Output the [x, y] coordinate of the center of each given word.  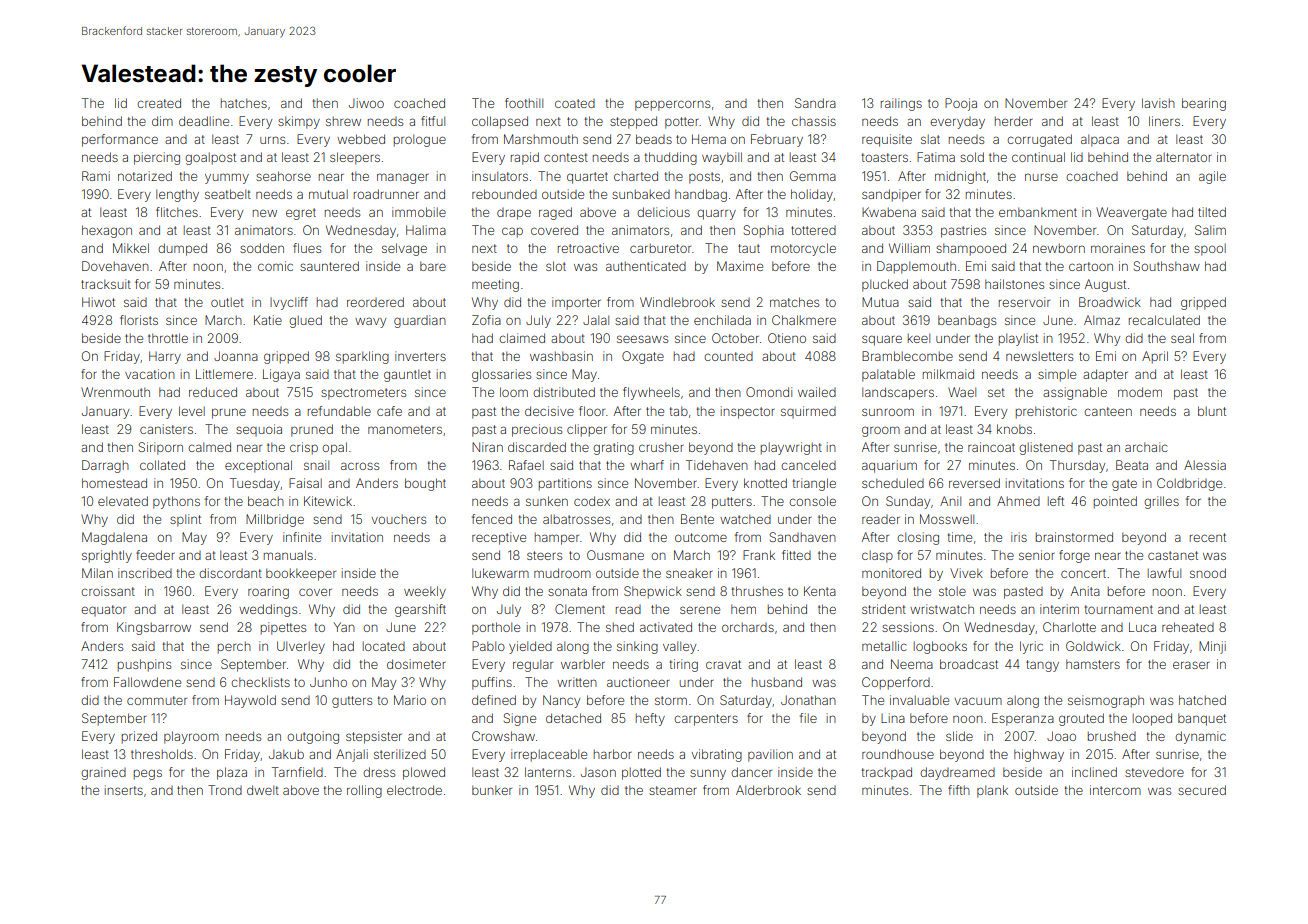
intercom [1115, 790]
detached [573, 718]
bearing [1204, 104]
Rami [96, 176]
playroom [191, 737]
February [777, 140]
